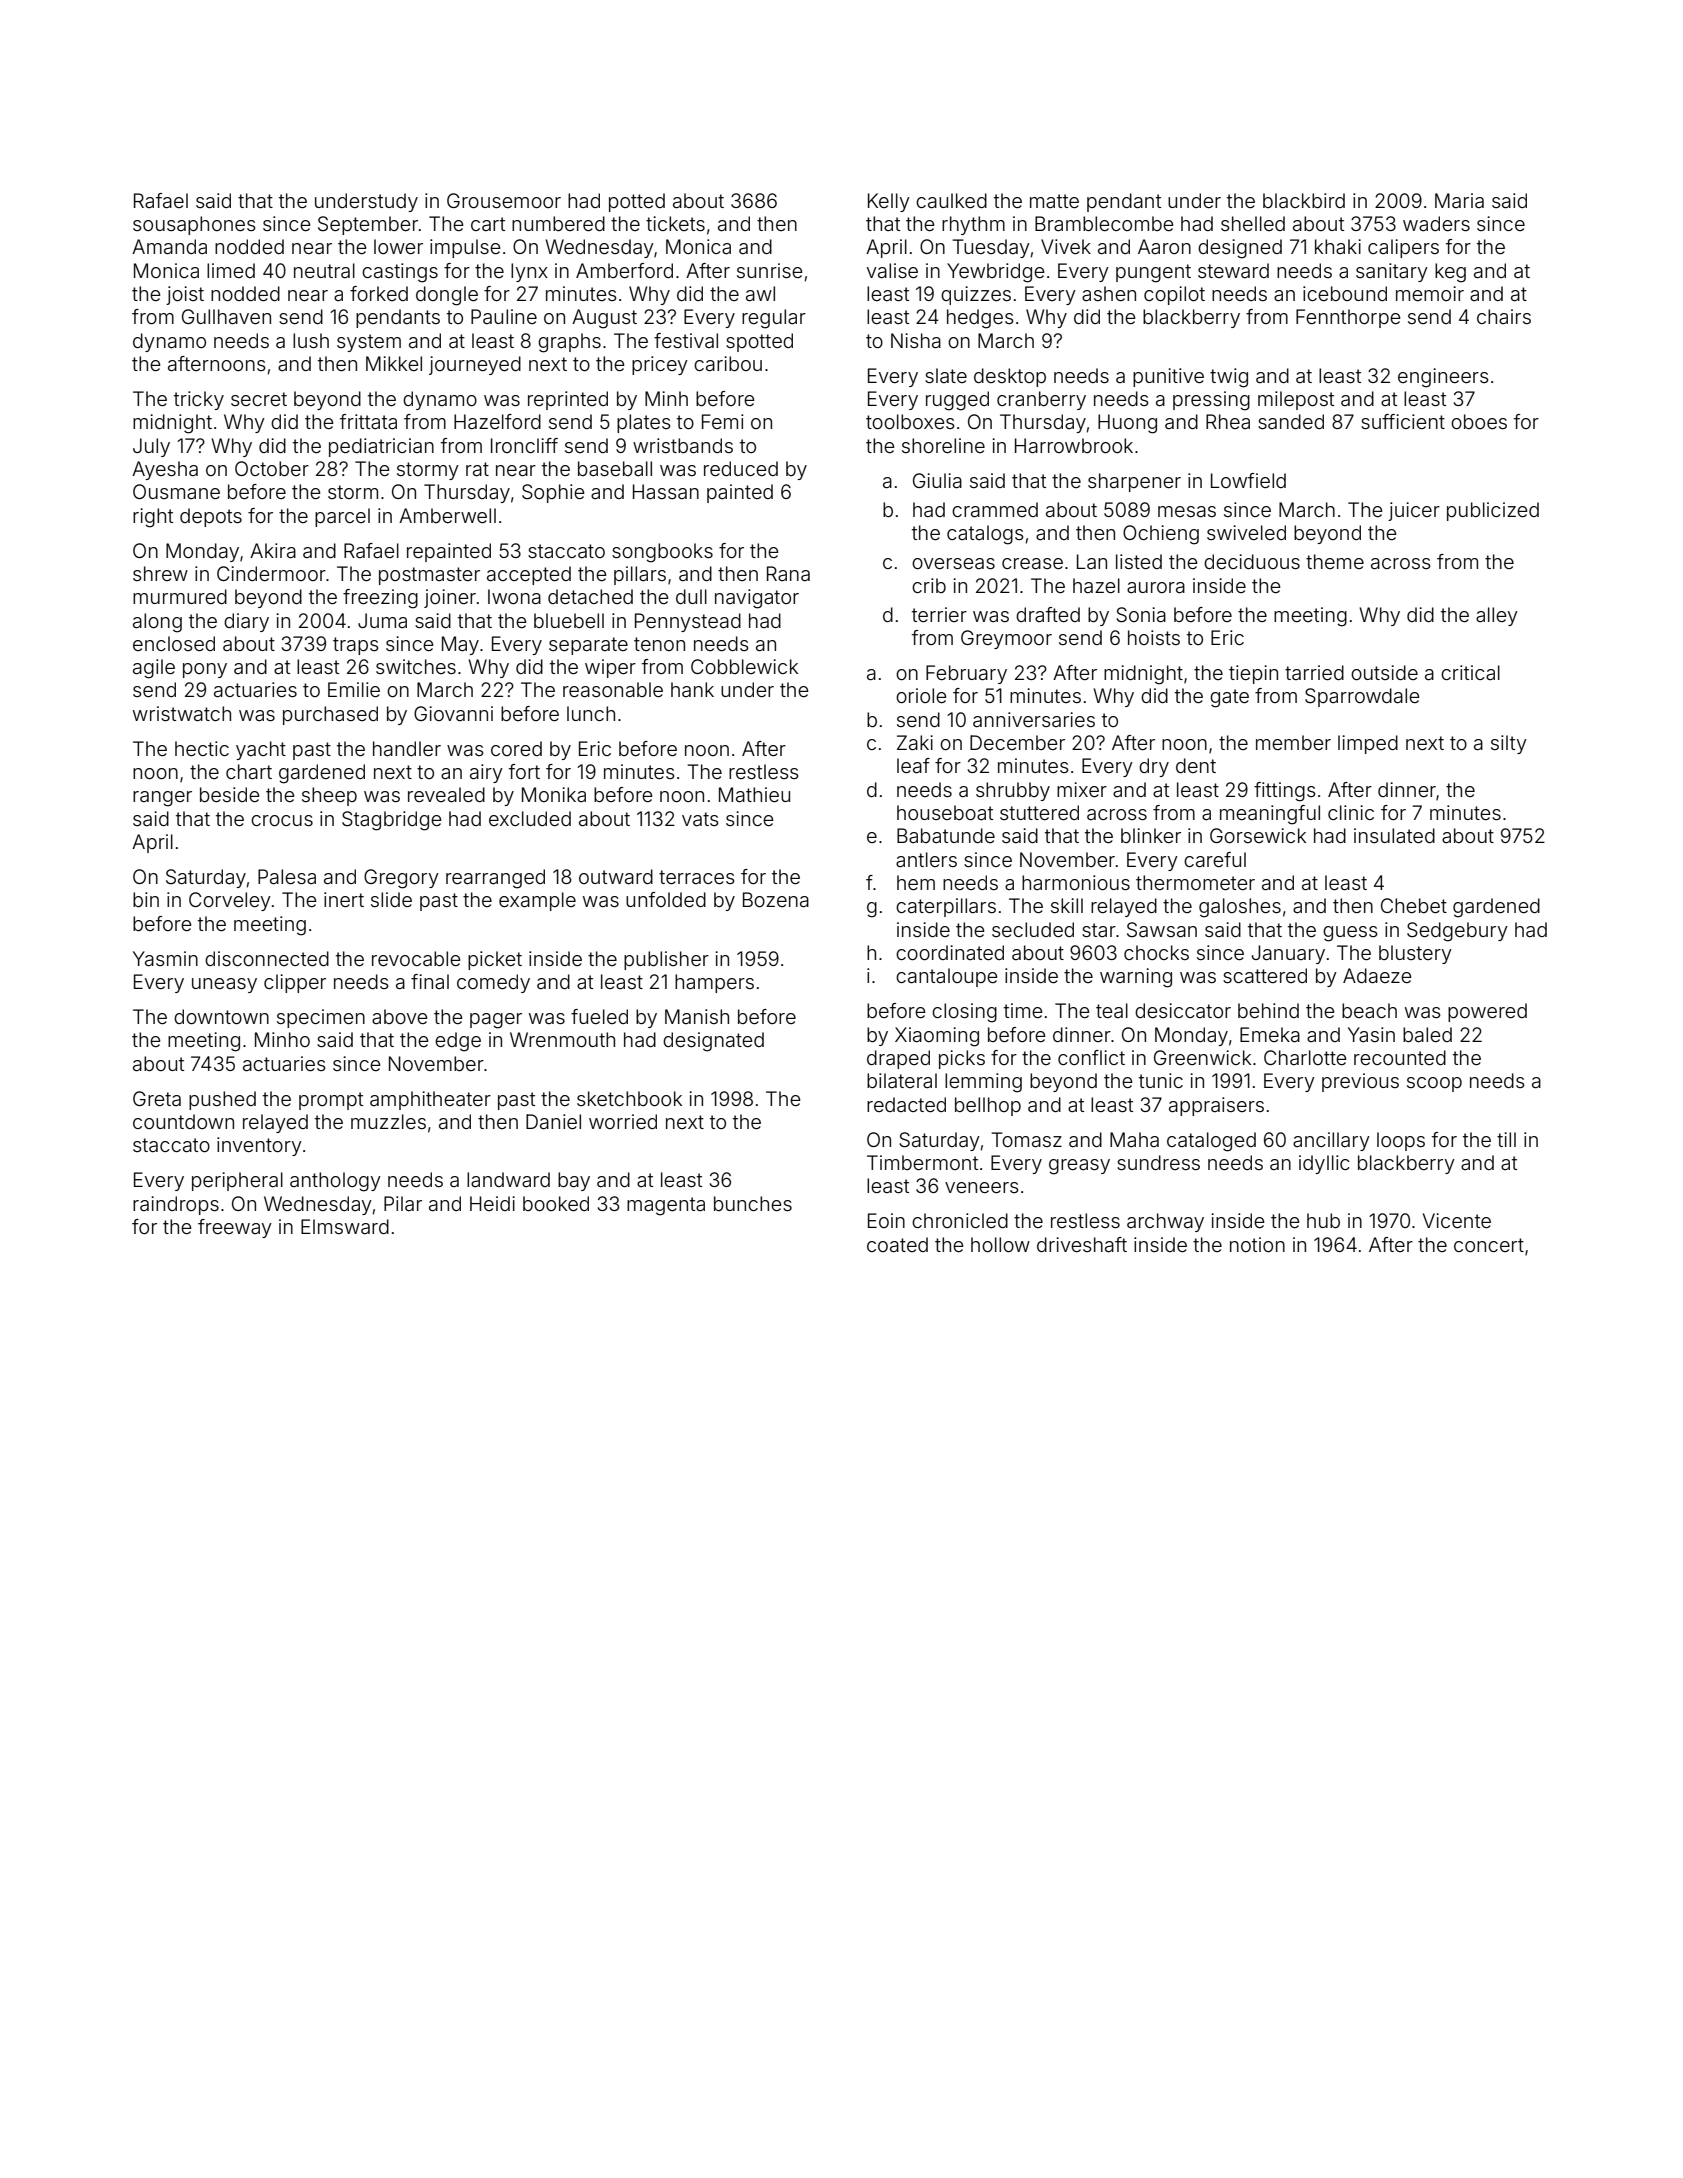  I want to click on graphs, so click(569, 343).
